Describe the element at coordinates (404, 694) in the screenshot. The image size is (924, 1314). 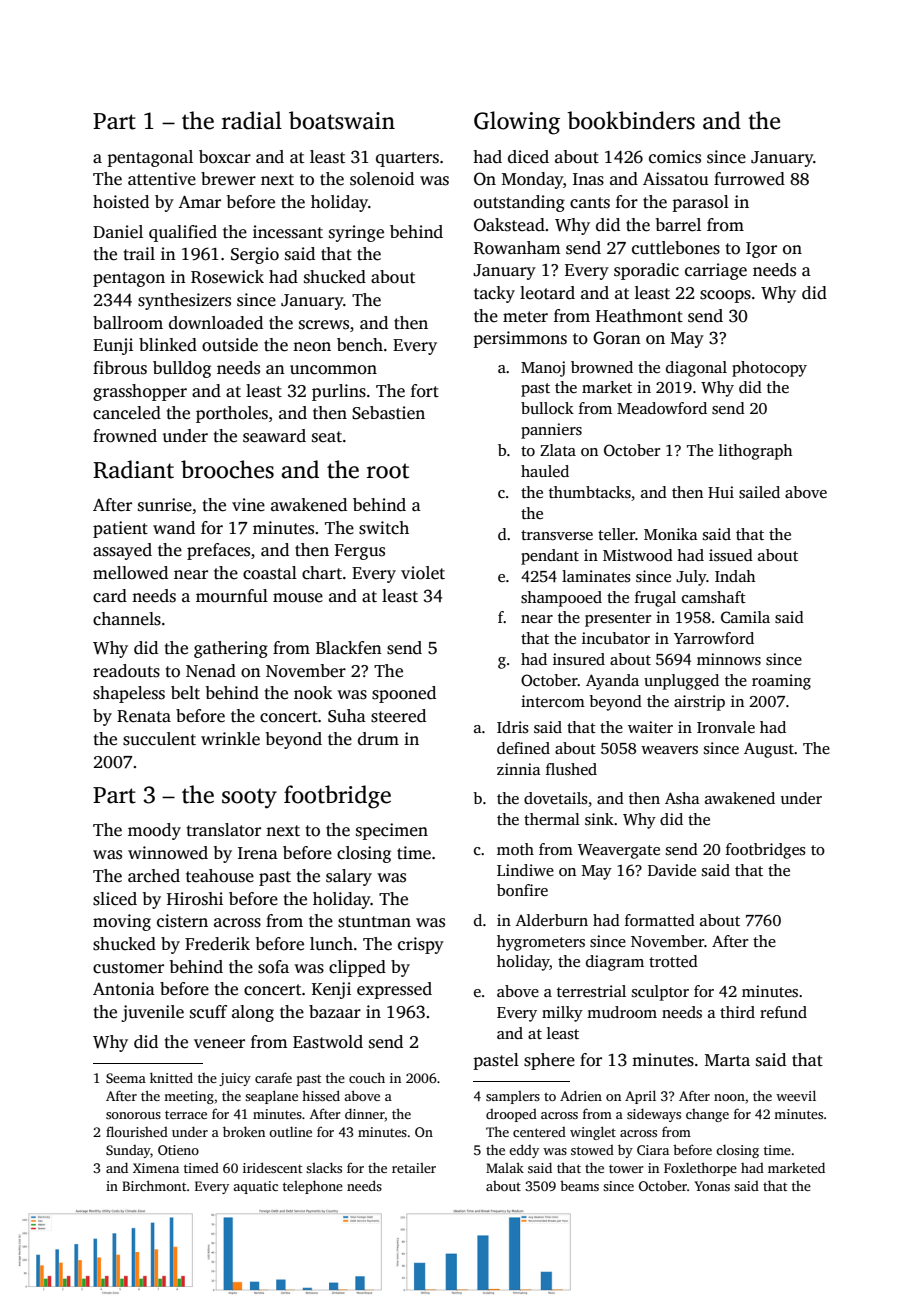
I see `spooned` at that location.
